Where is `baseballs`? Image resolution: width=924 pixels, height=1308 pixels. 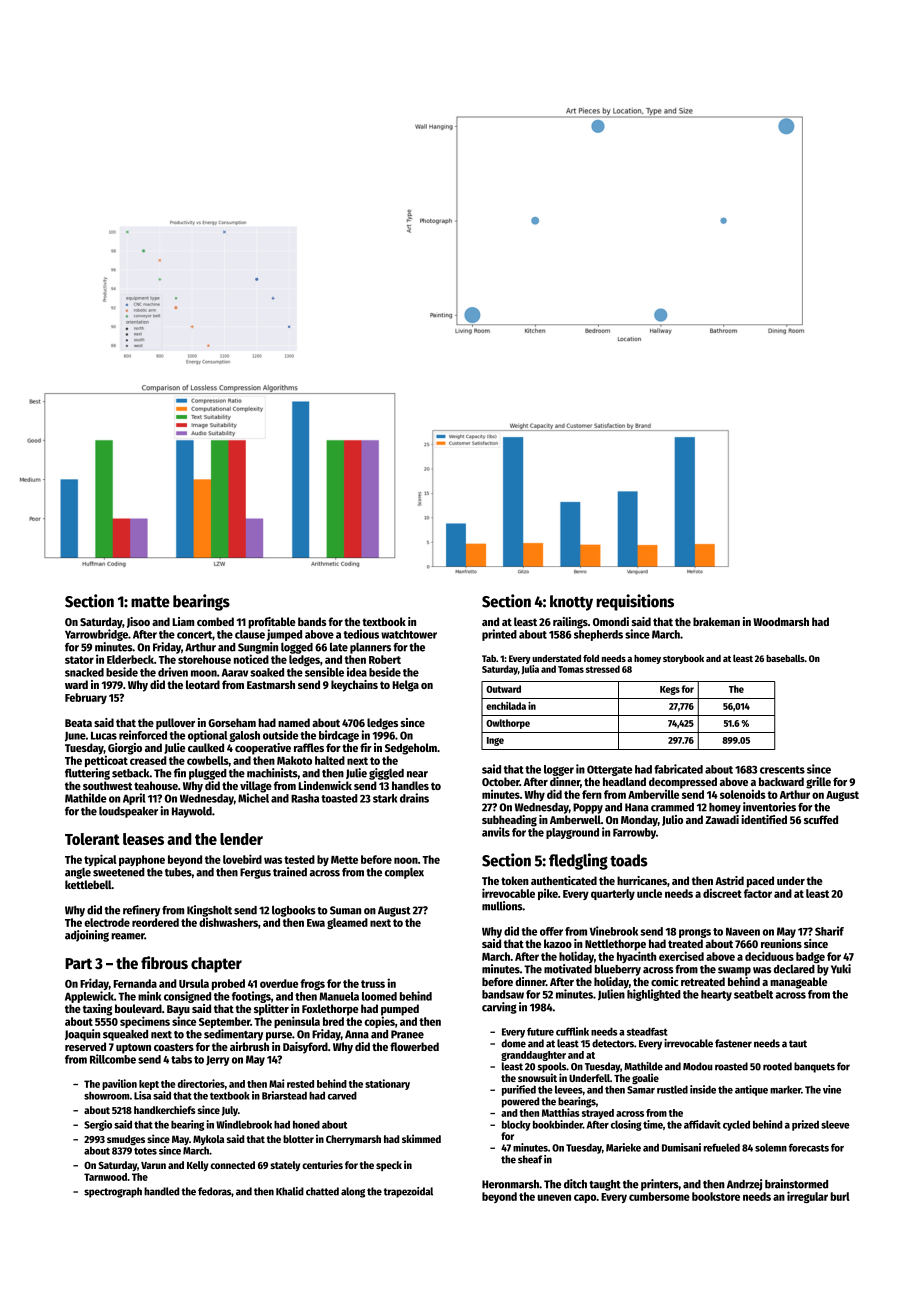
baseballs is located at coordinates (785, 658).
